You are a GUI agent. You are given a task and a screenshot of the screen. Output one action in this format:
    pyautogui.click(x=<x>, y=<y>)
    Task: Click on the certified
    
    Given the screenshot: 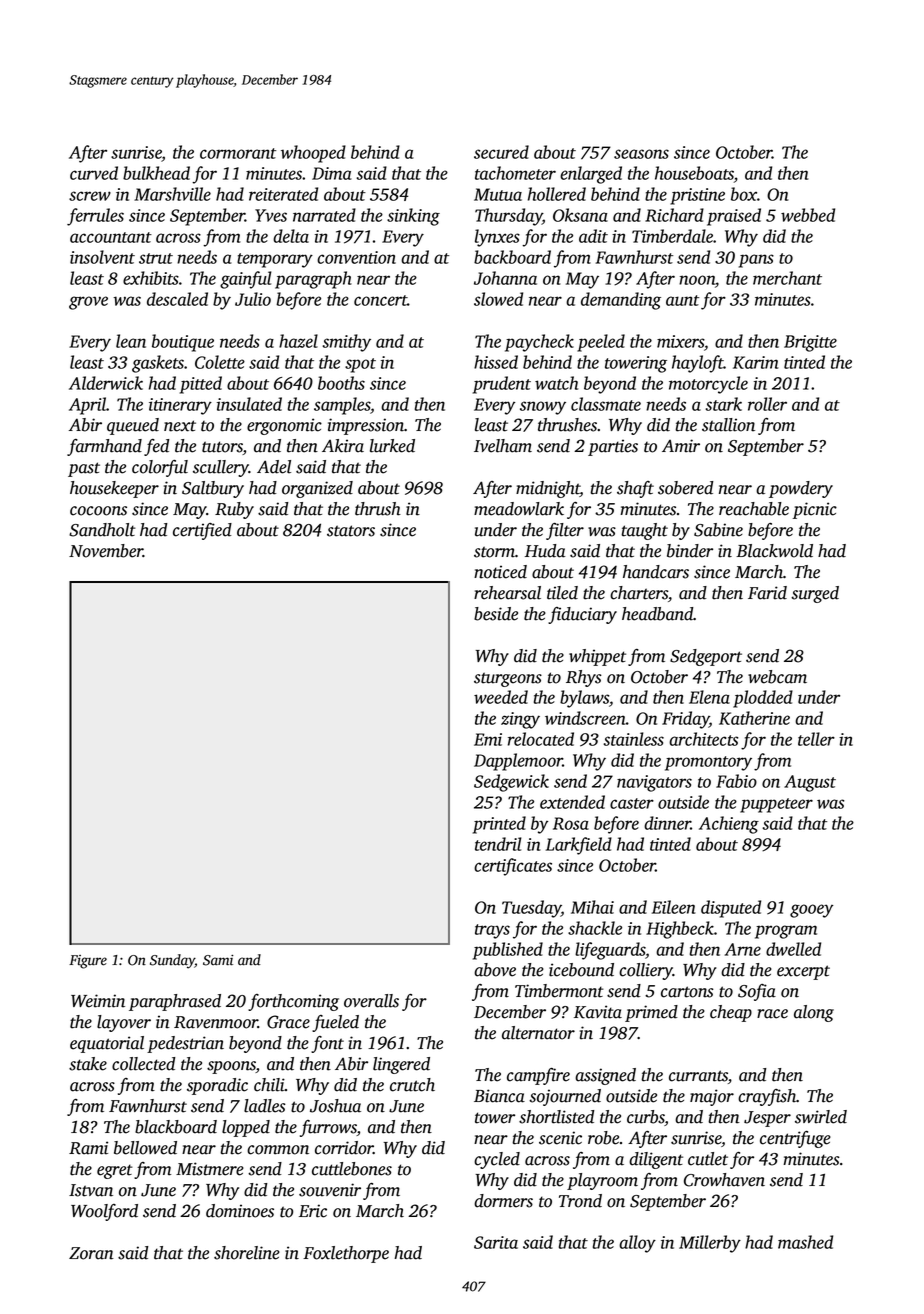 What is the action you would take?
    pyautogui.click(x=202, y=531)
